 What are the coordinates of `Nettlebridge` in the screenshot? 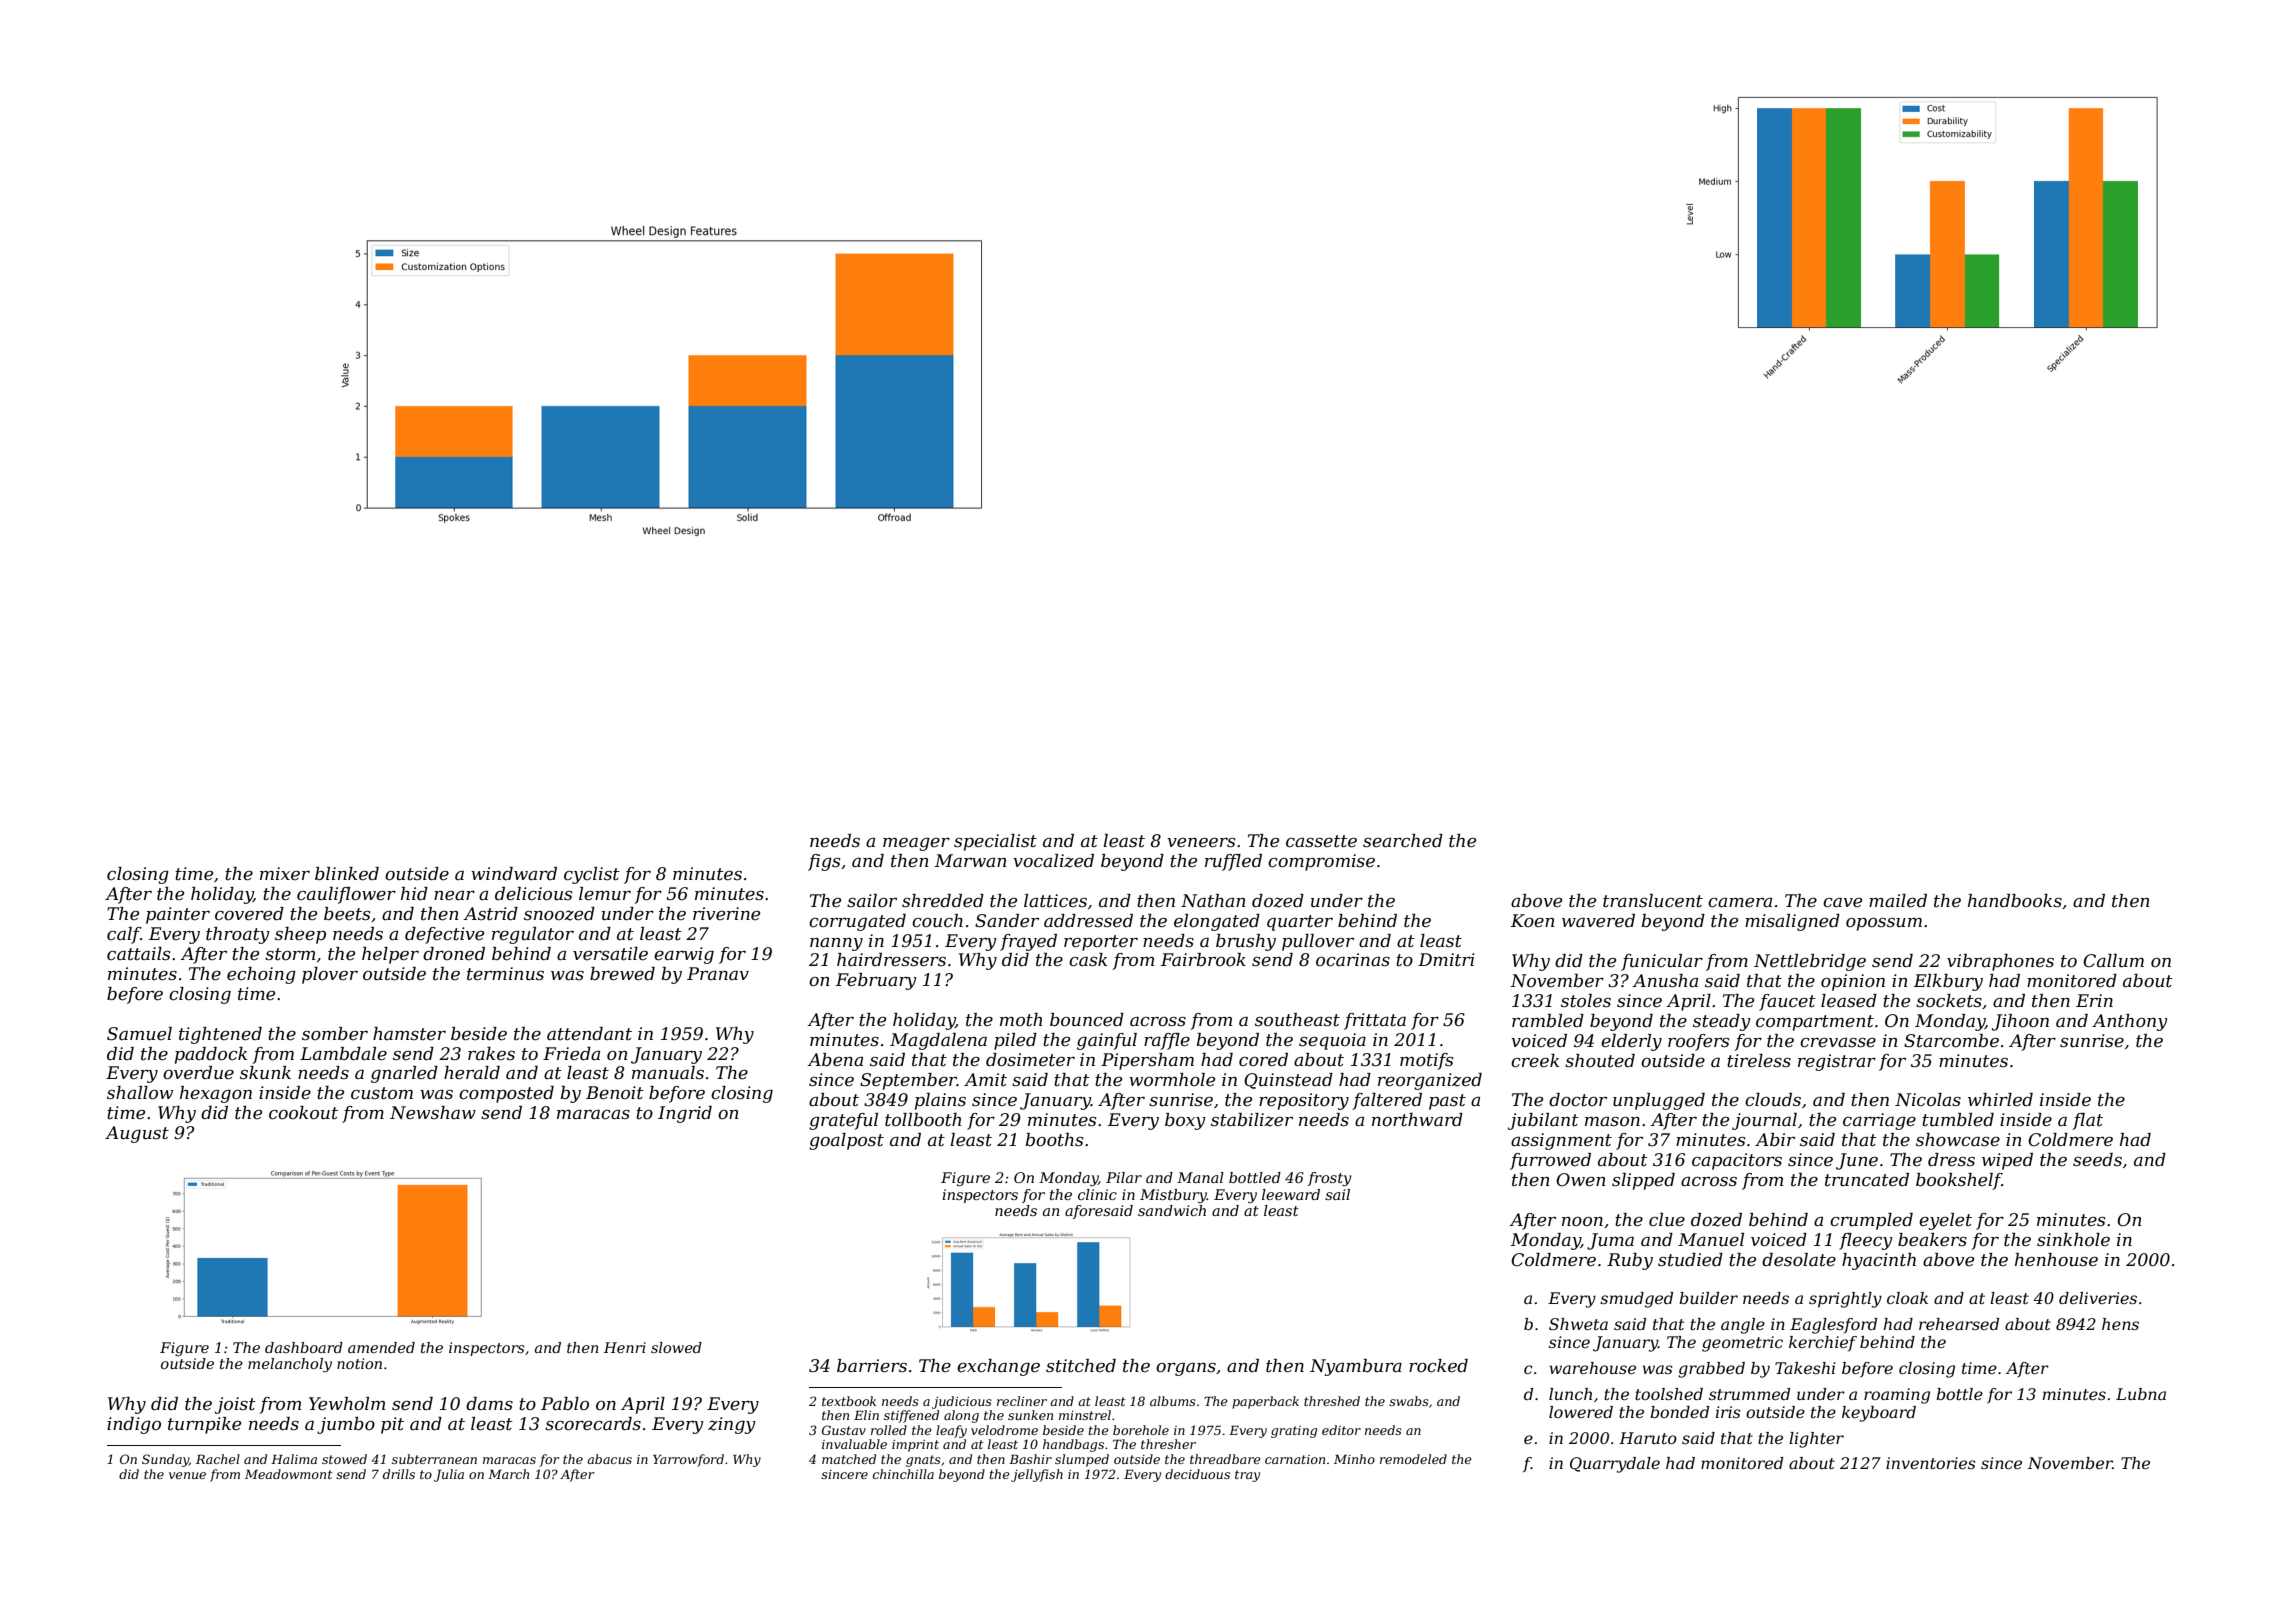 It's located at (1810, 962).
